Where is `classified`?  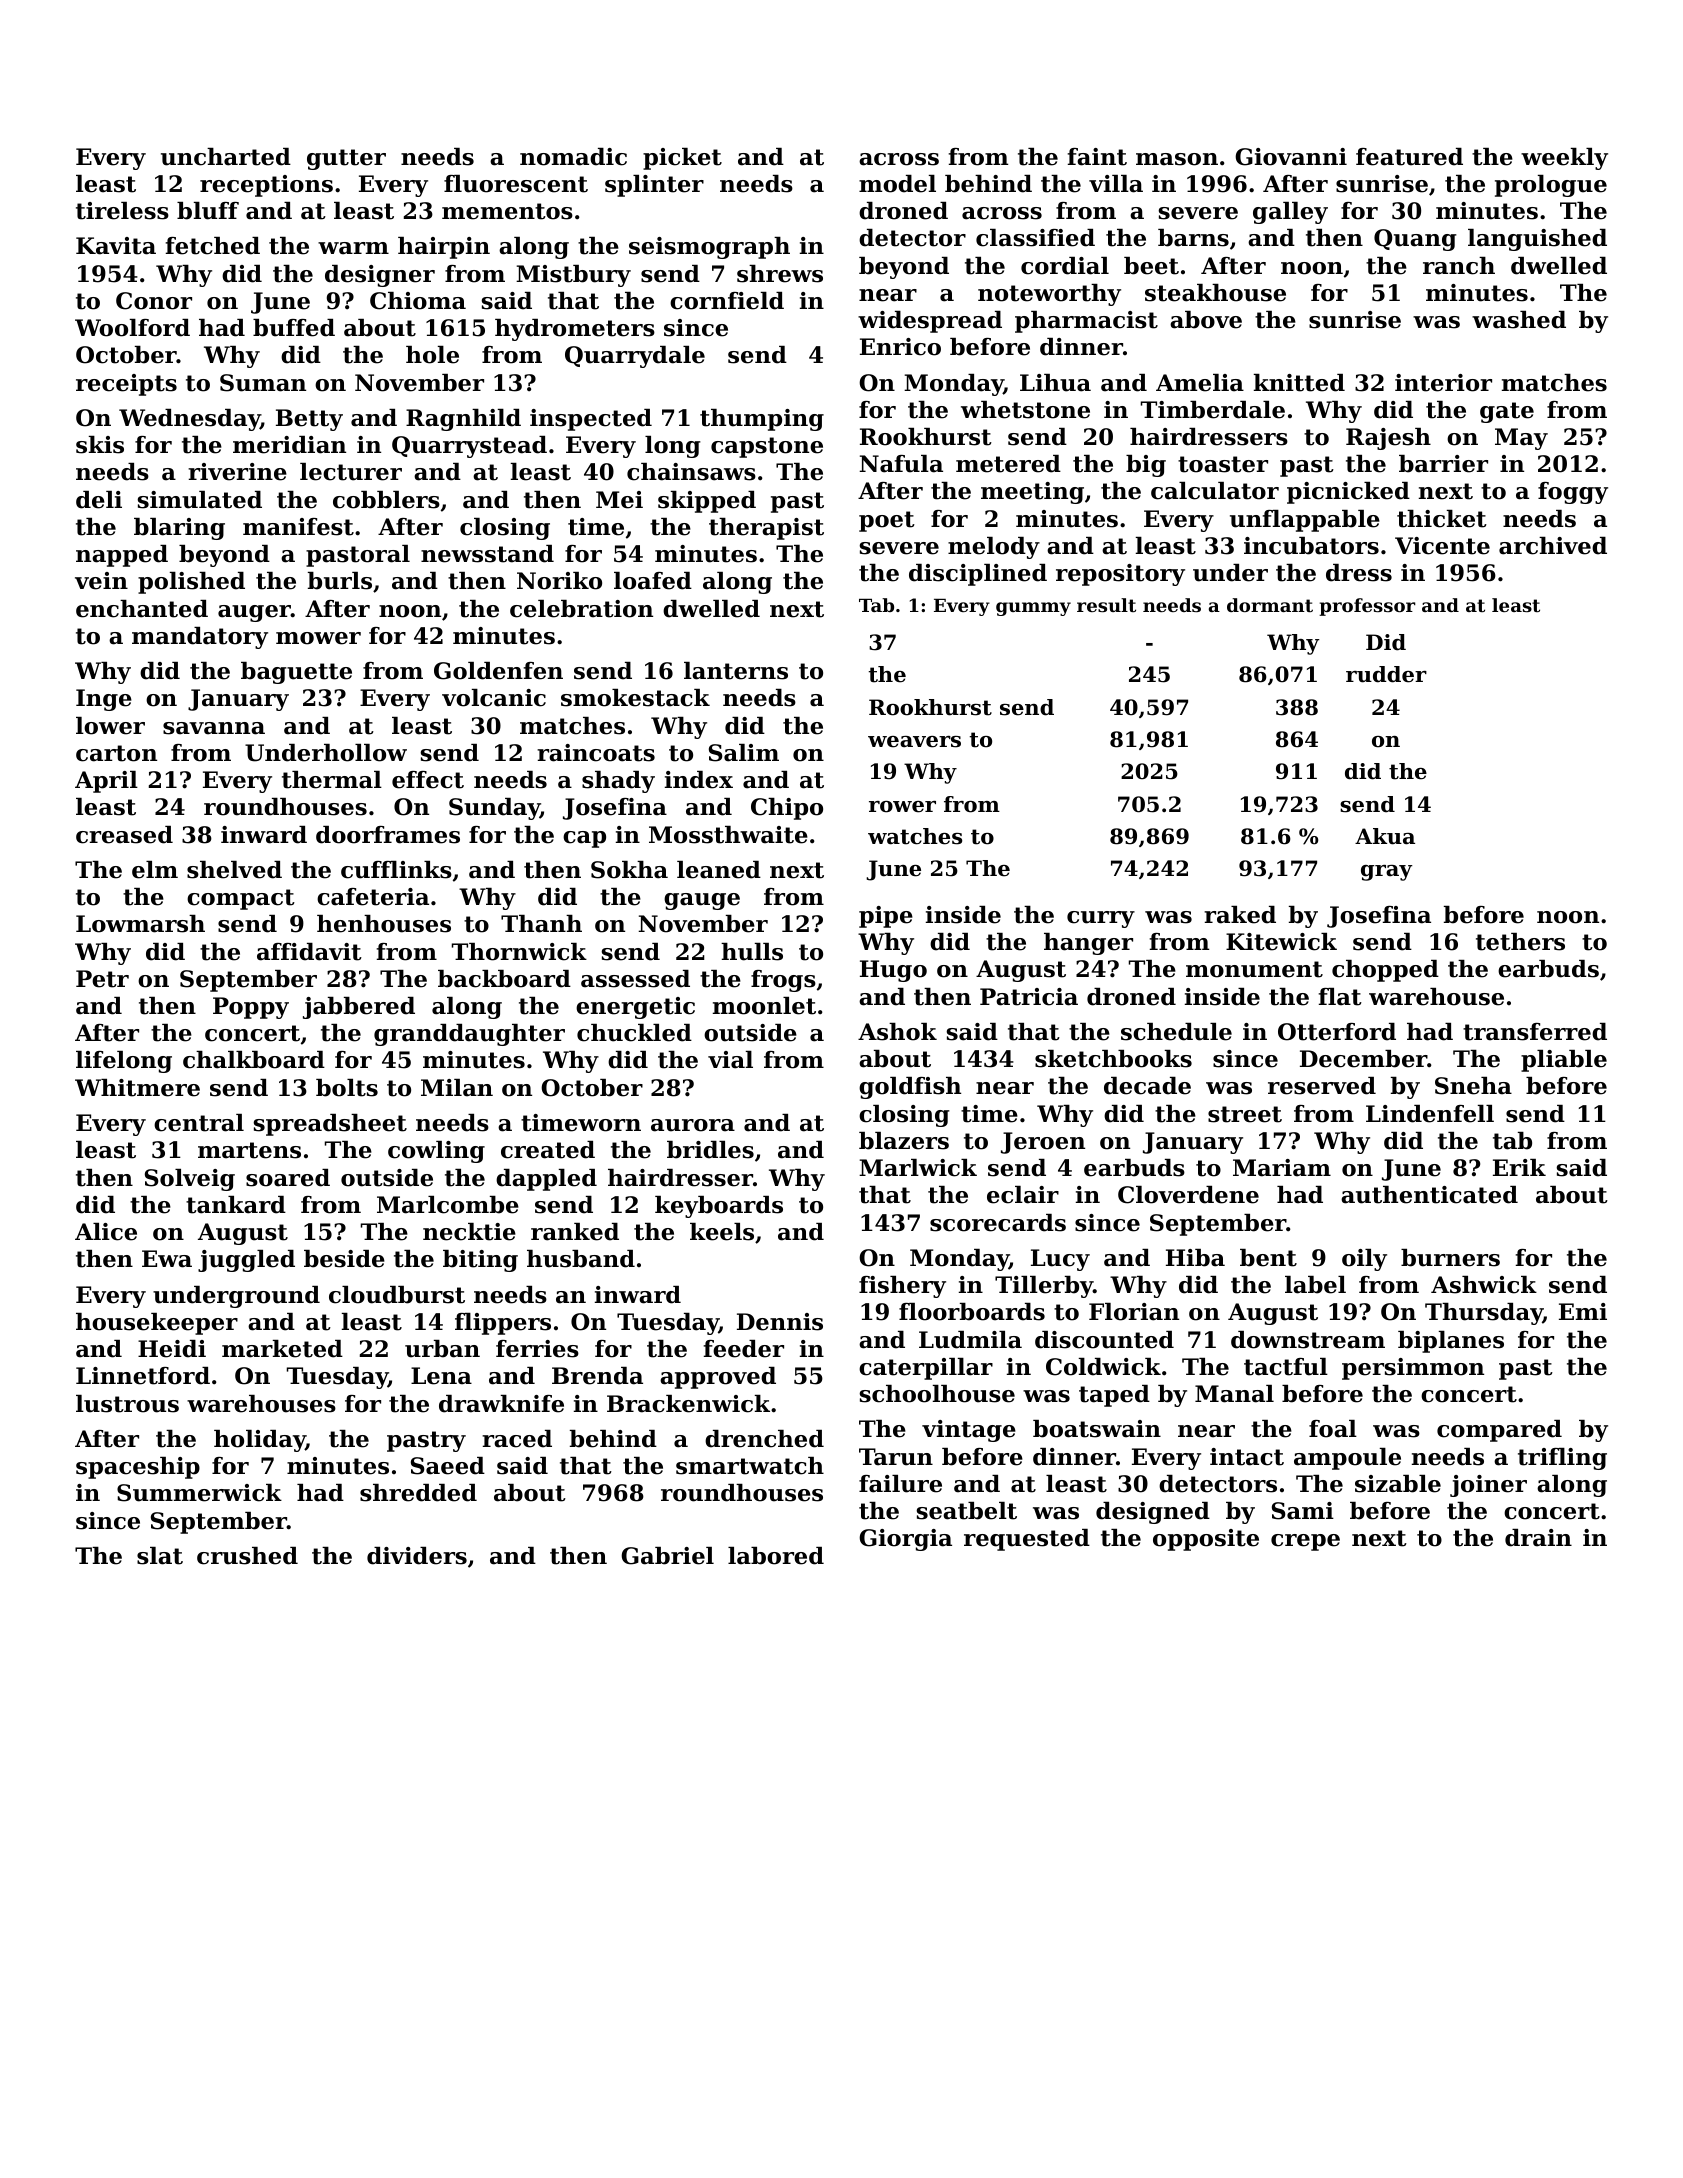 classified is located at coordinates (1035, 238).
